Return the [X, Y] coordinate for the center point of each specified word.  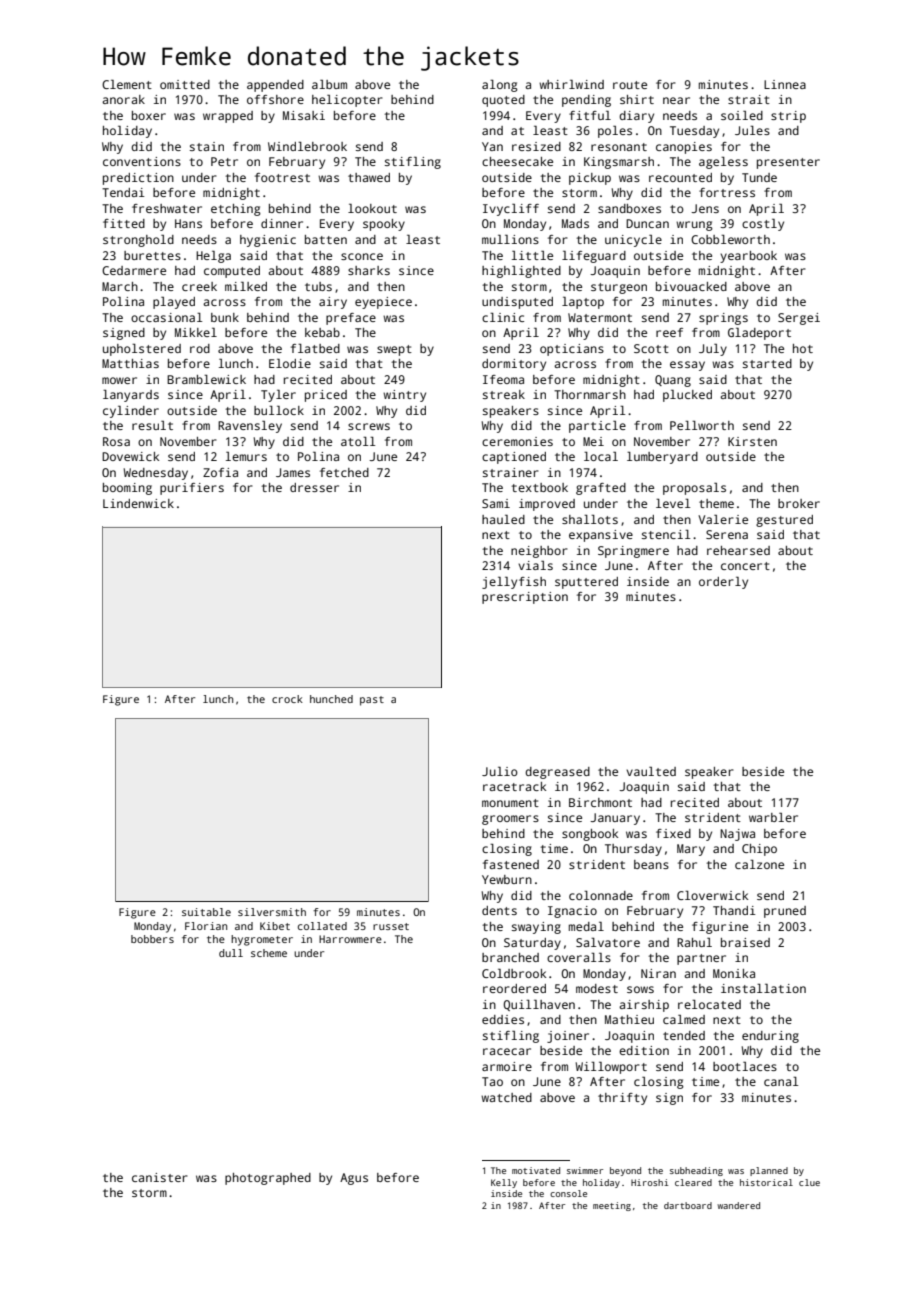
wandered [738, 1205]
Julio [500, 771]
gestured [784, 521]
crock [287, 699]
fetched [344, 472]
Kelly [504, 1183]
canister [160, 1177]
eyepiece [383, 303]
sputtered [586, 583]
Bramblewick [206, 379]
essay [687, 366]
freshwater [167, 208]
